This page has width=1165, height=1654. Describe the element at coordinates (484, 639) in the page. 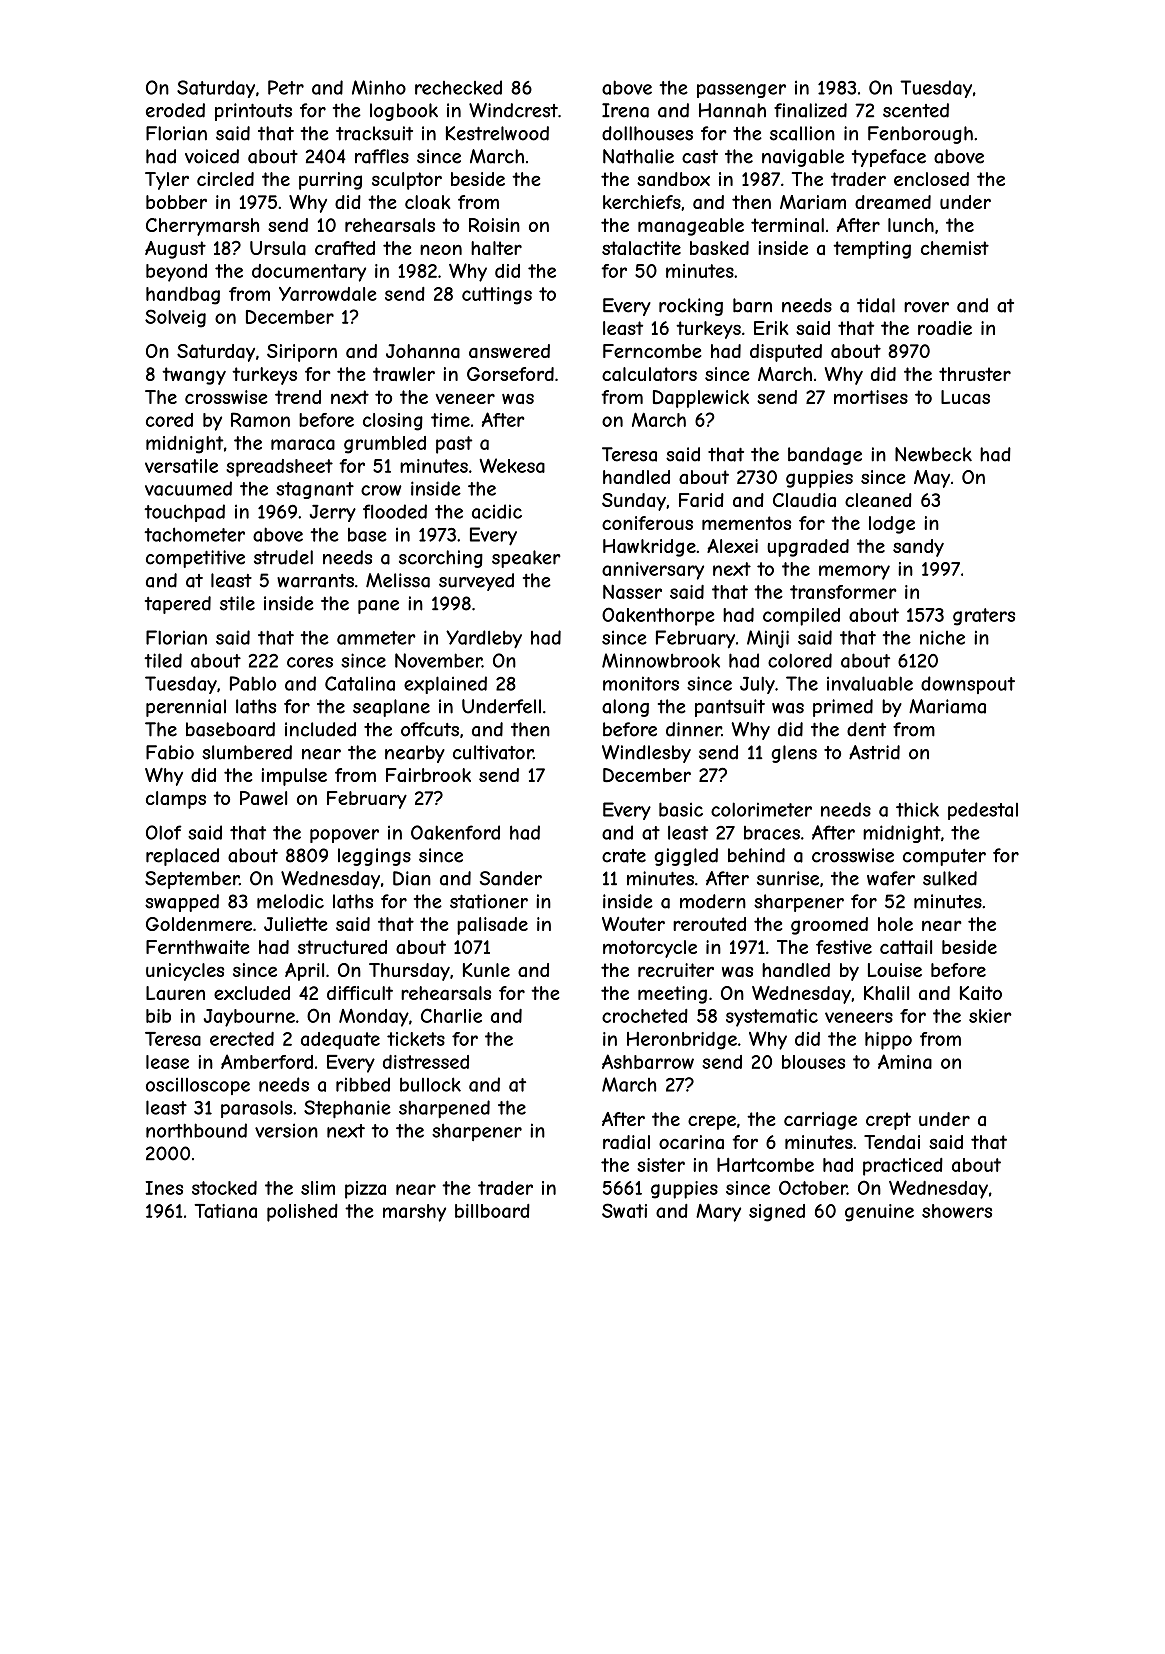

I see `Yardleby` at that location.
